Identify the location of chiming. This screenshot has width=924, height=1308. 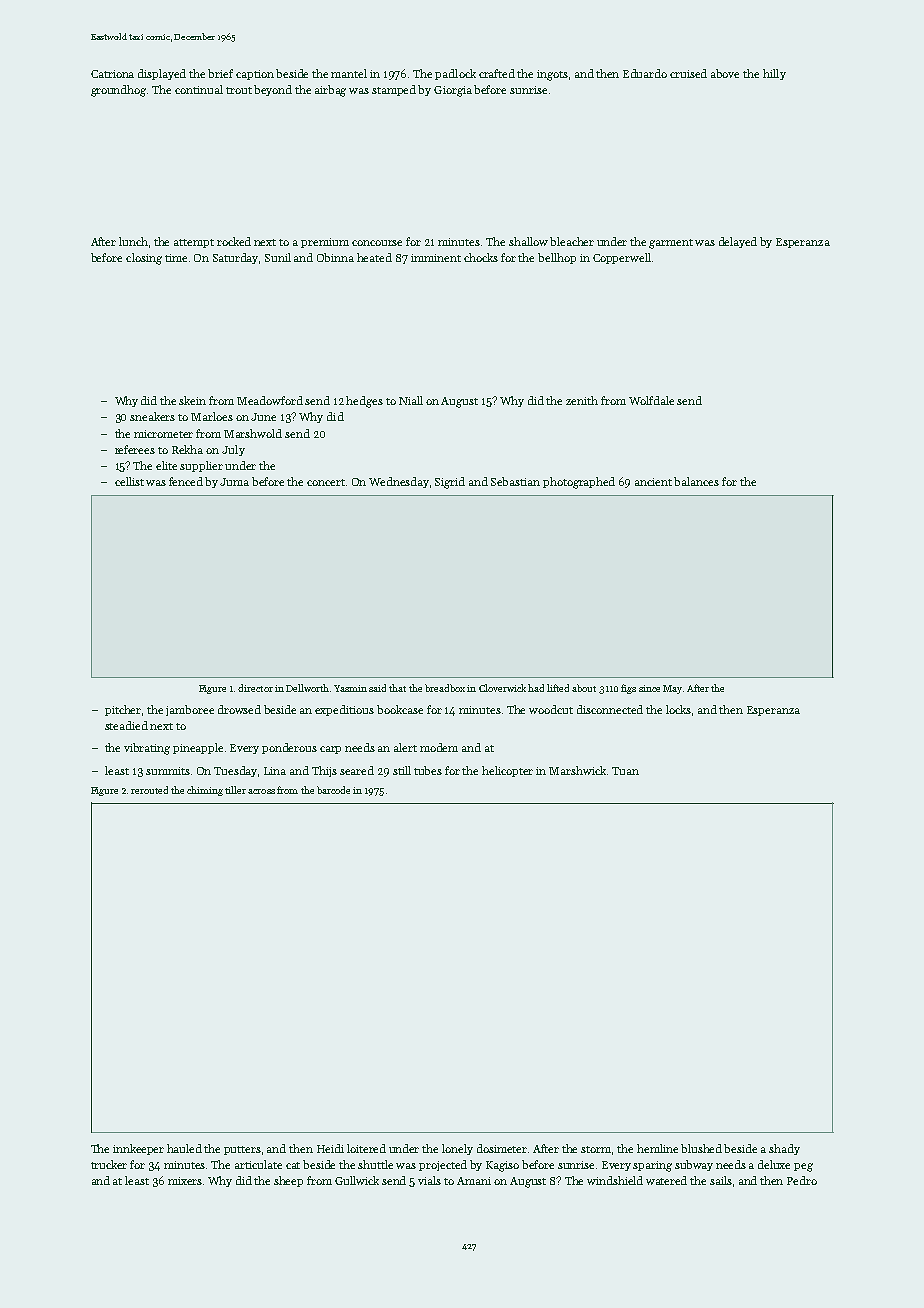
(205, 791).
